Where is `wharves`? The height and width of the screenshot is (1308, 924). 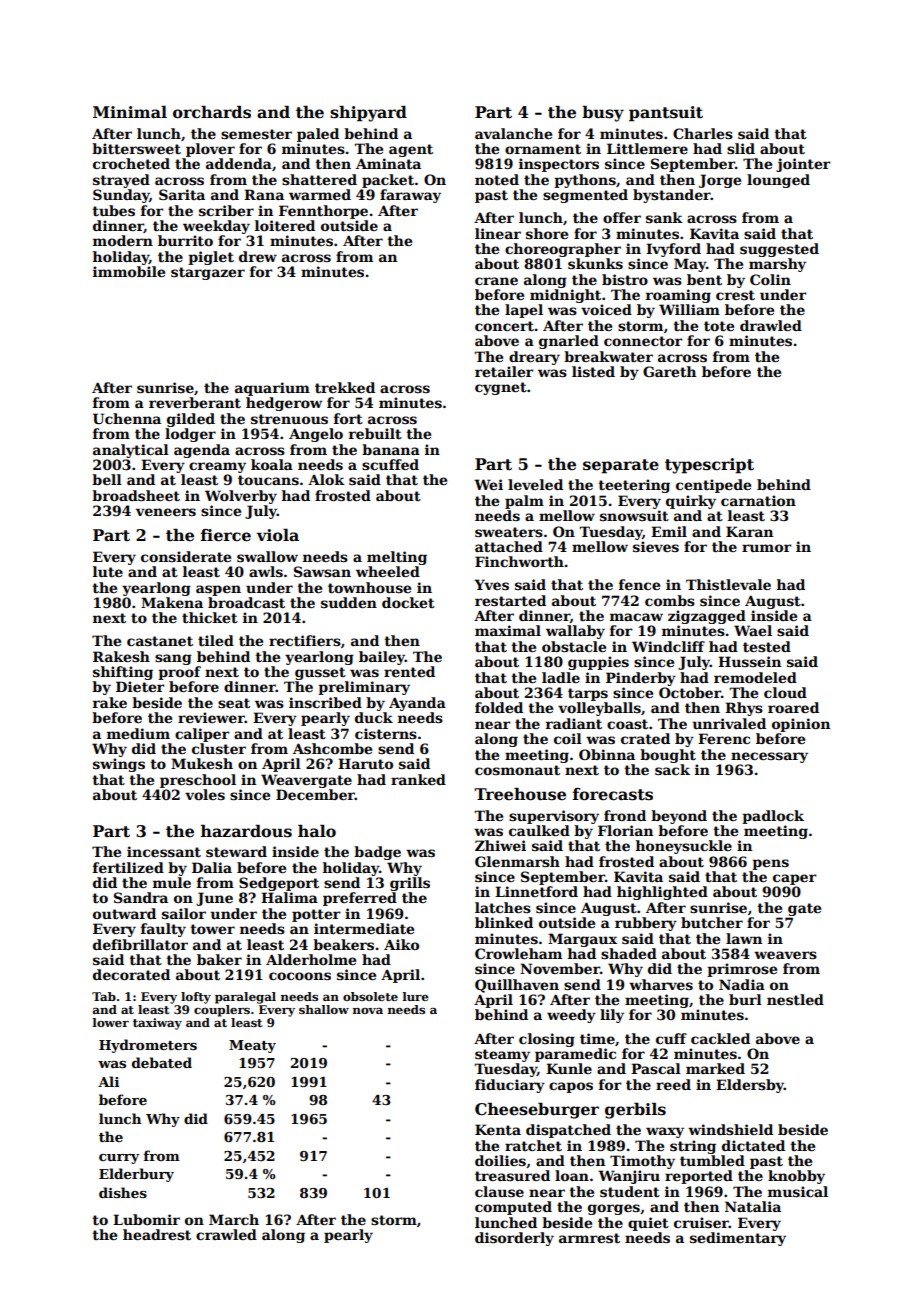 wharves is located at coordinates (661, 984).
